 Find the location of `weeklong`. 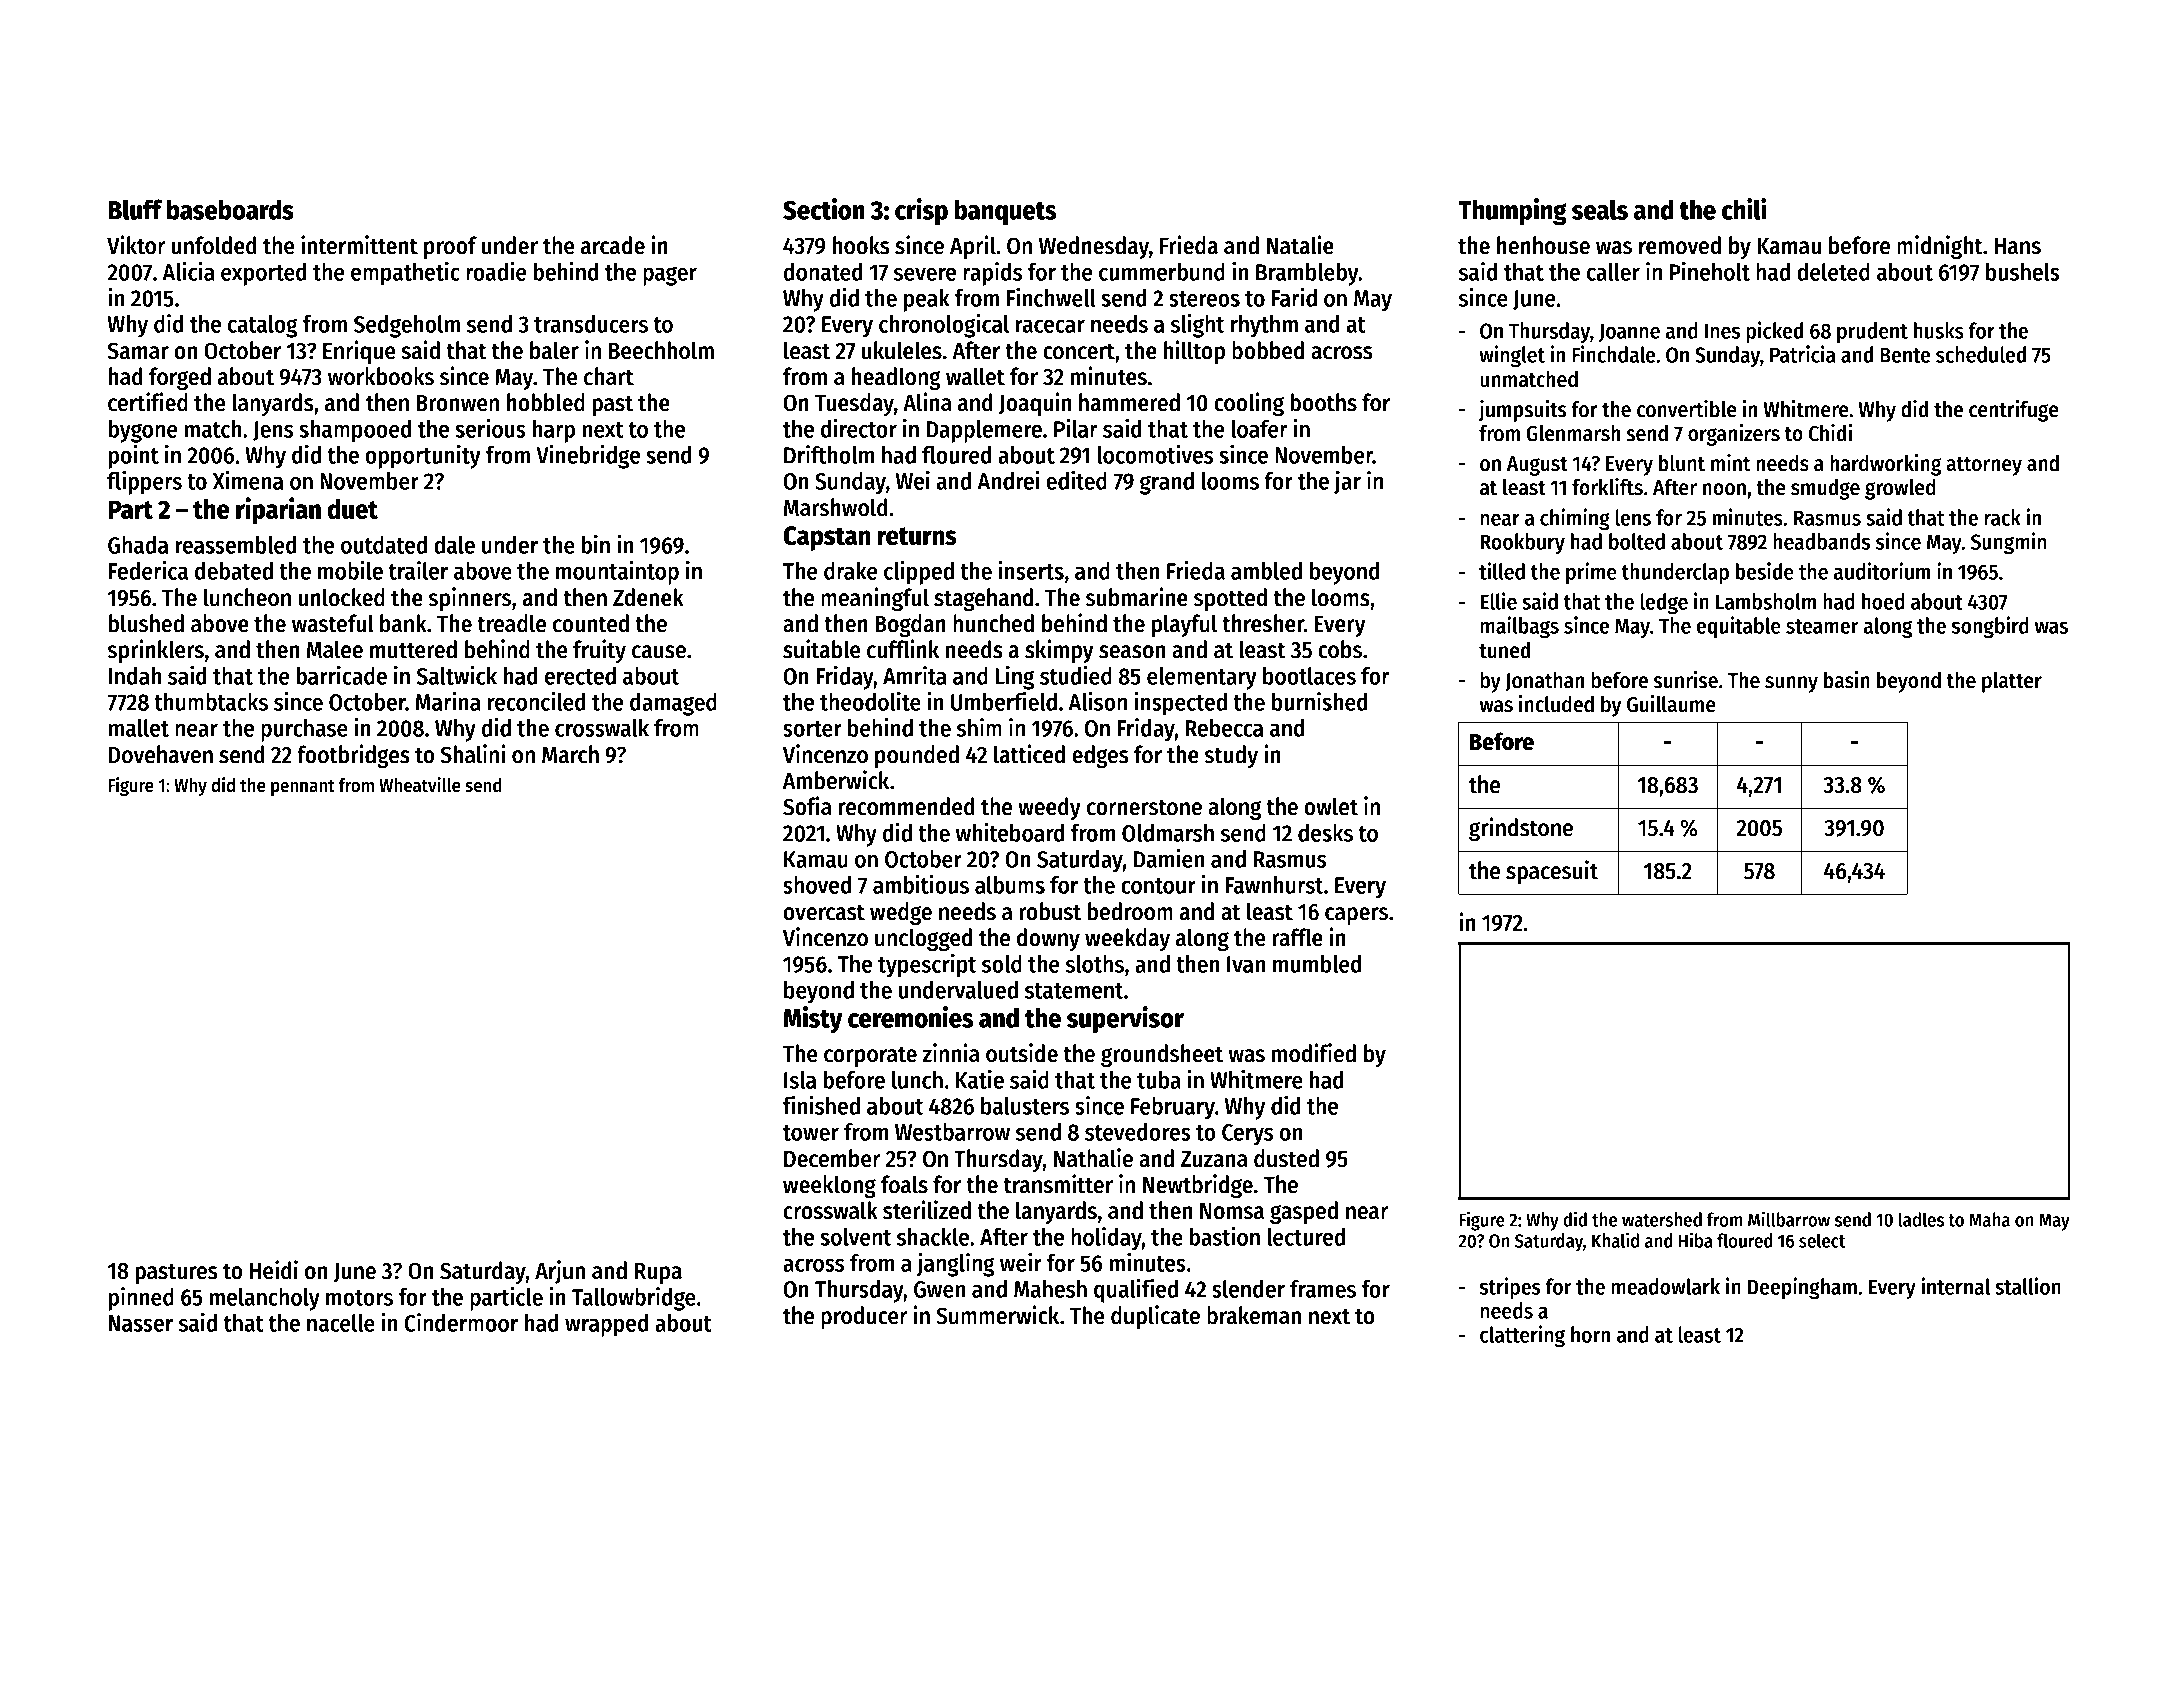

weeklong is located at coordinates (829, 1186).
